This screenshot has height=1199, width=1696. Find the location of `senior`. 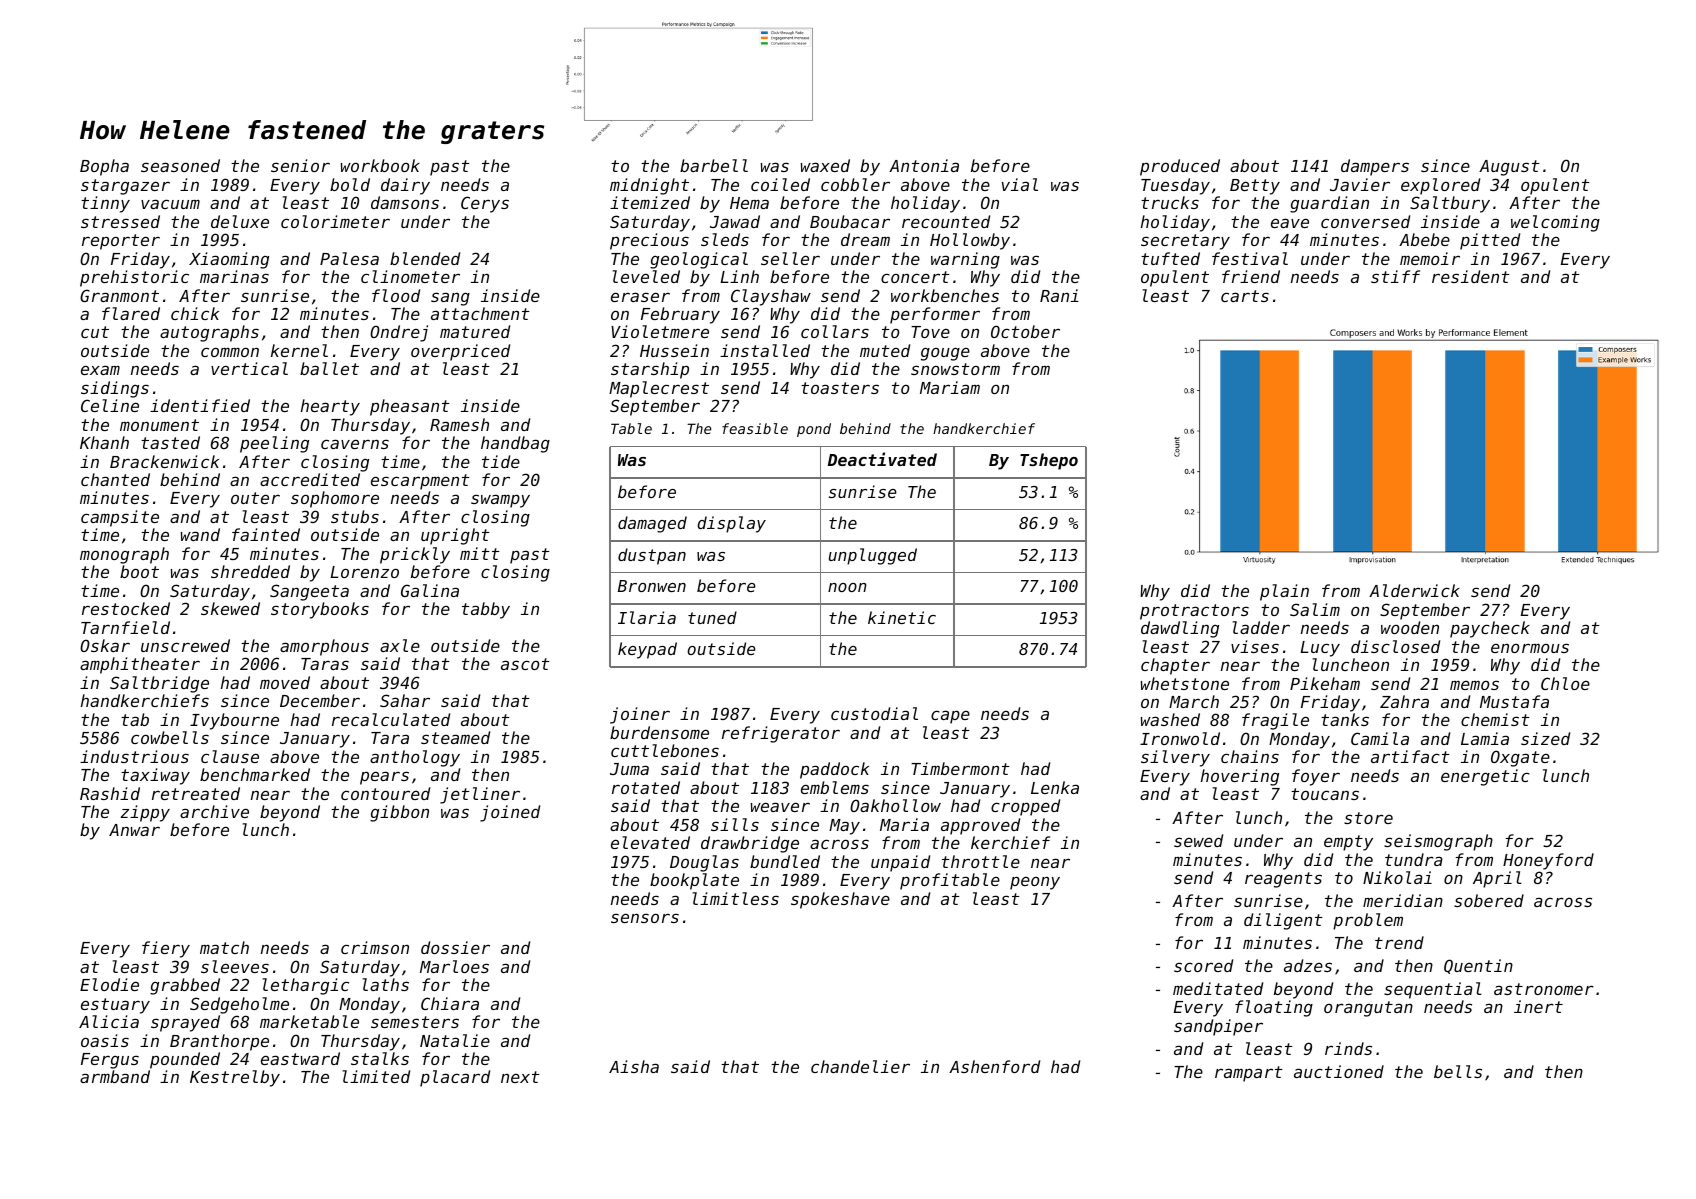

senior is located at coordinates (300, 165).
